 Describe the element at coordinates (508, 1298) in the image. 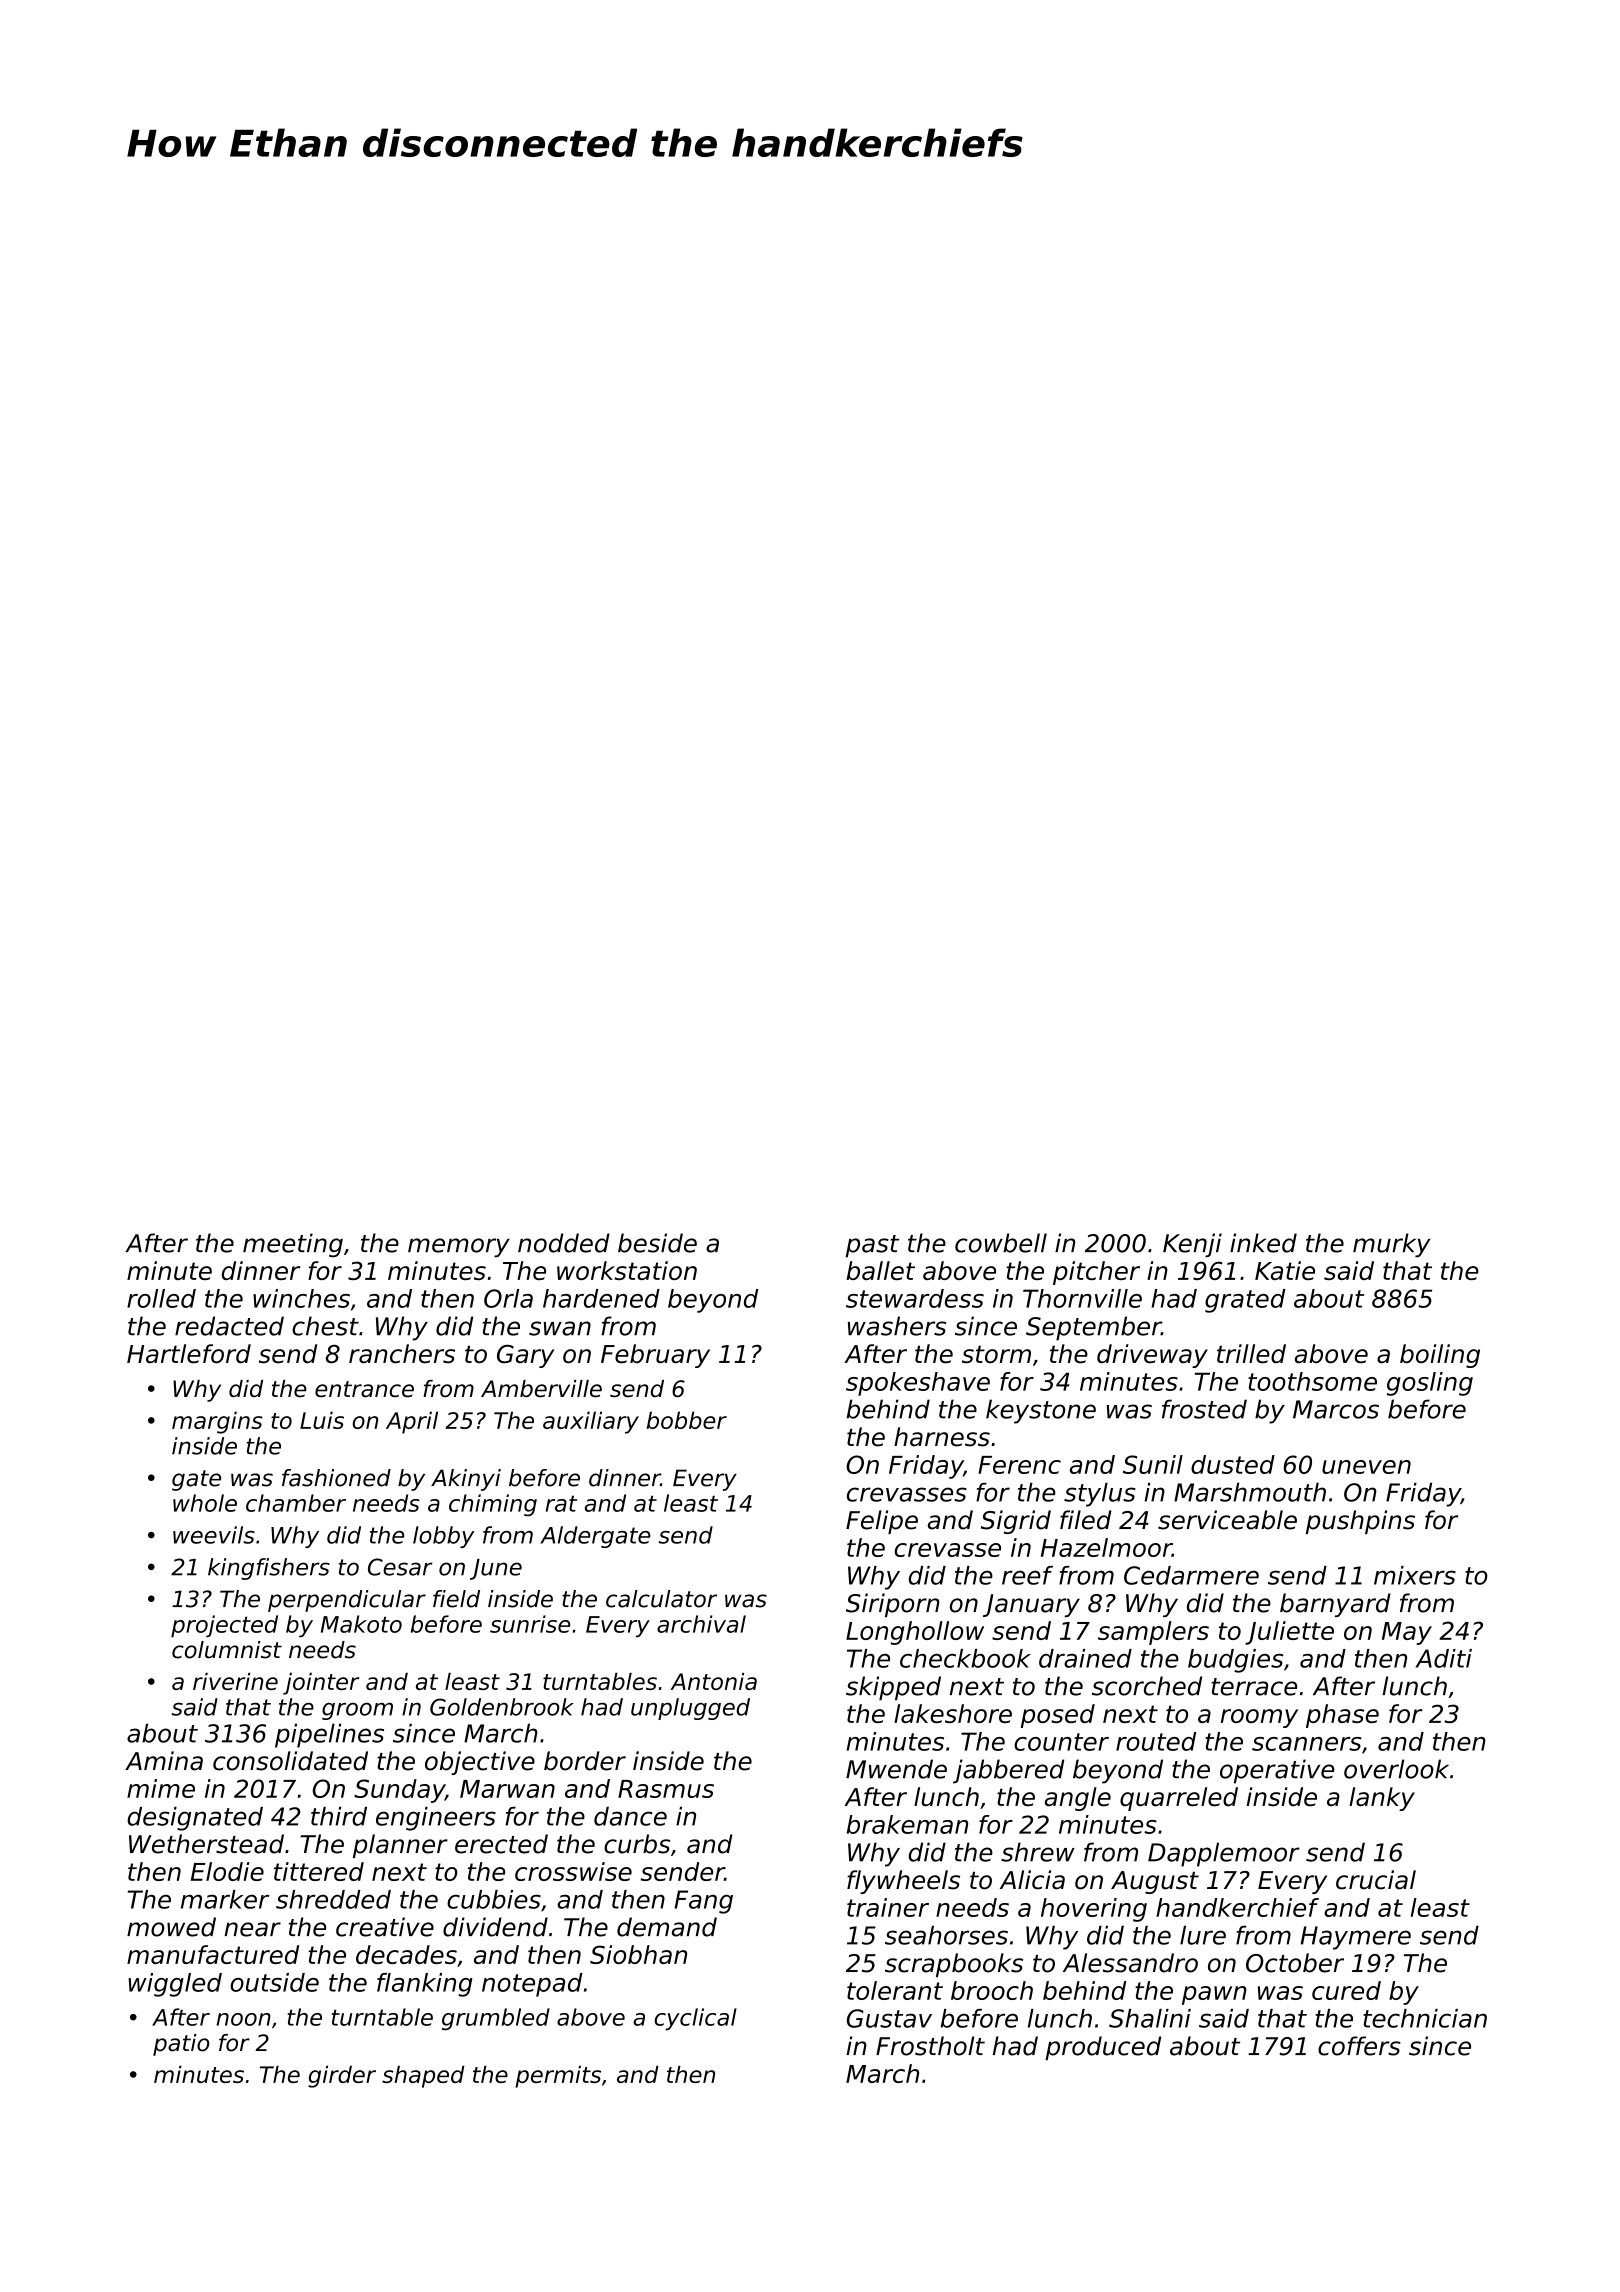

I see `Orla` at that location.
